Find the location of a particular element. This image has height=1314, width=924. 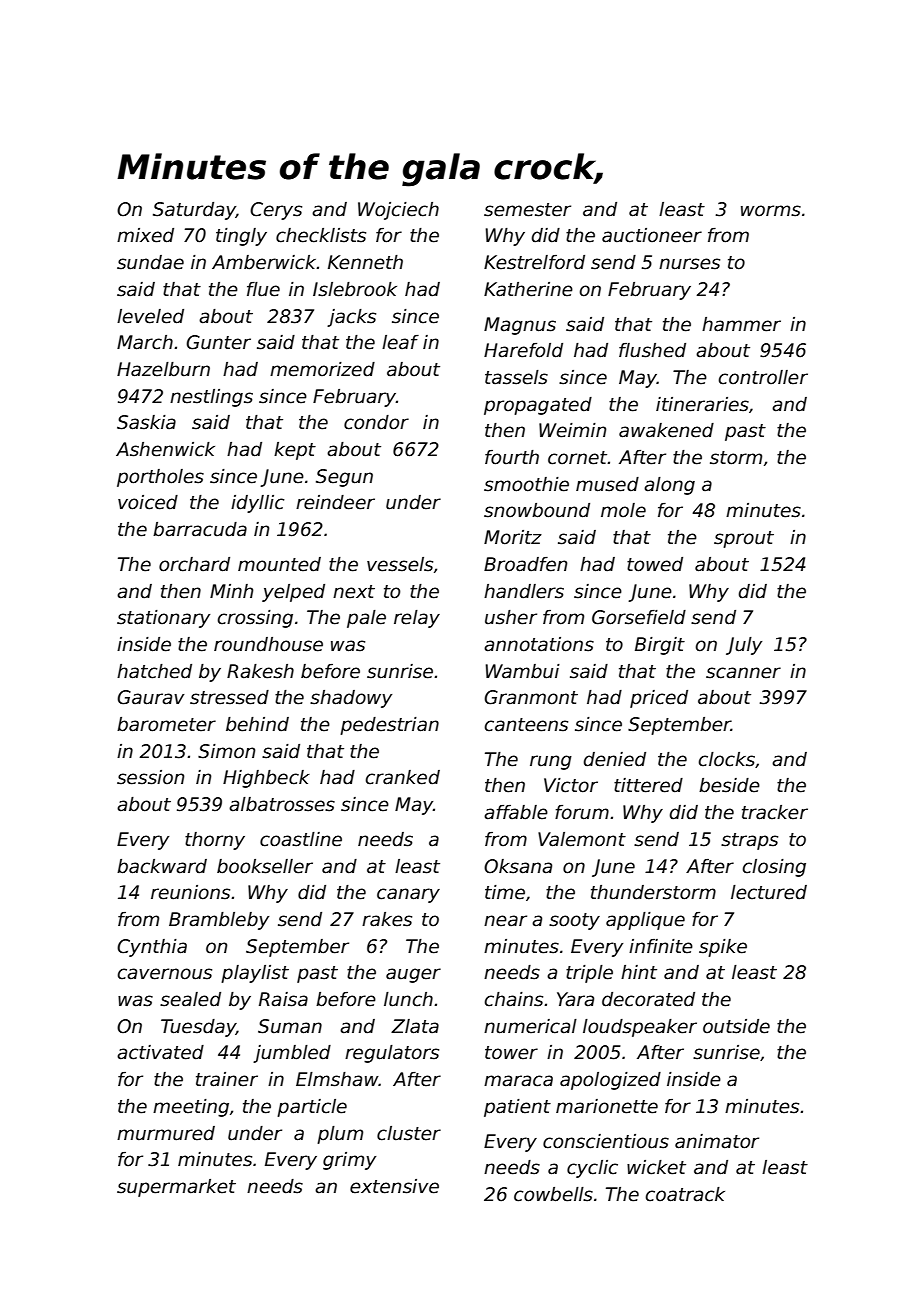

tassels is located at coordinates (516, 377).
